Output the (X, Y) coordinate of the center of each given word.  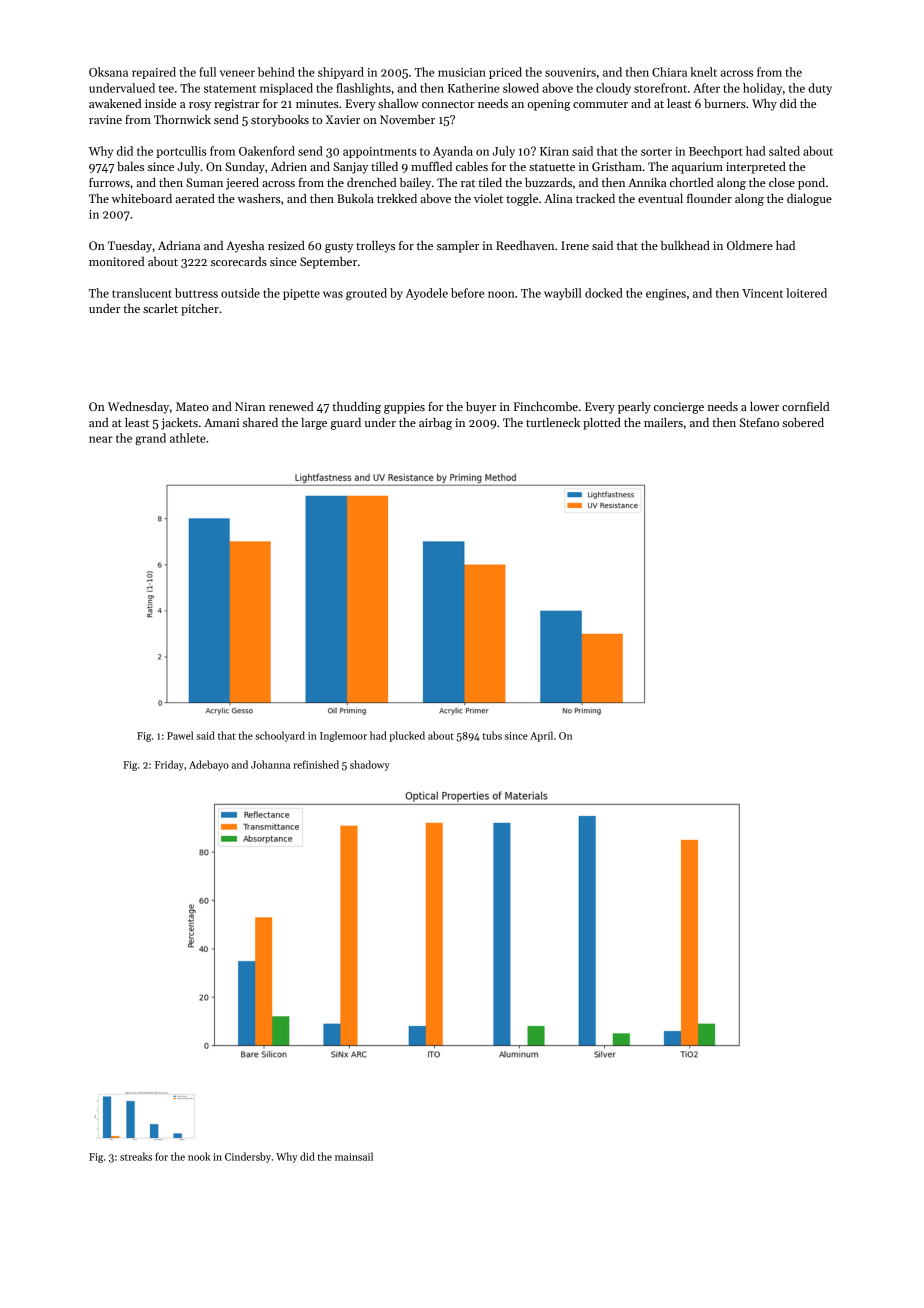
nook (199, 1156)
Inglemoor (343, 736)
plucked (407, 736)
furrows (109, 182)
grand (150, 439)
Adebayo (209, 765)
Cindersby (248, 1157)
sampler (458, 247)
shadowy (370, 765)
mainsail (354, 1156)
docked (604, 293)
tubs (492, 735)
